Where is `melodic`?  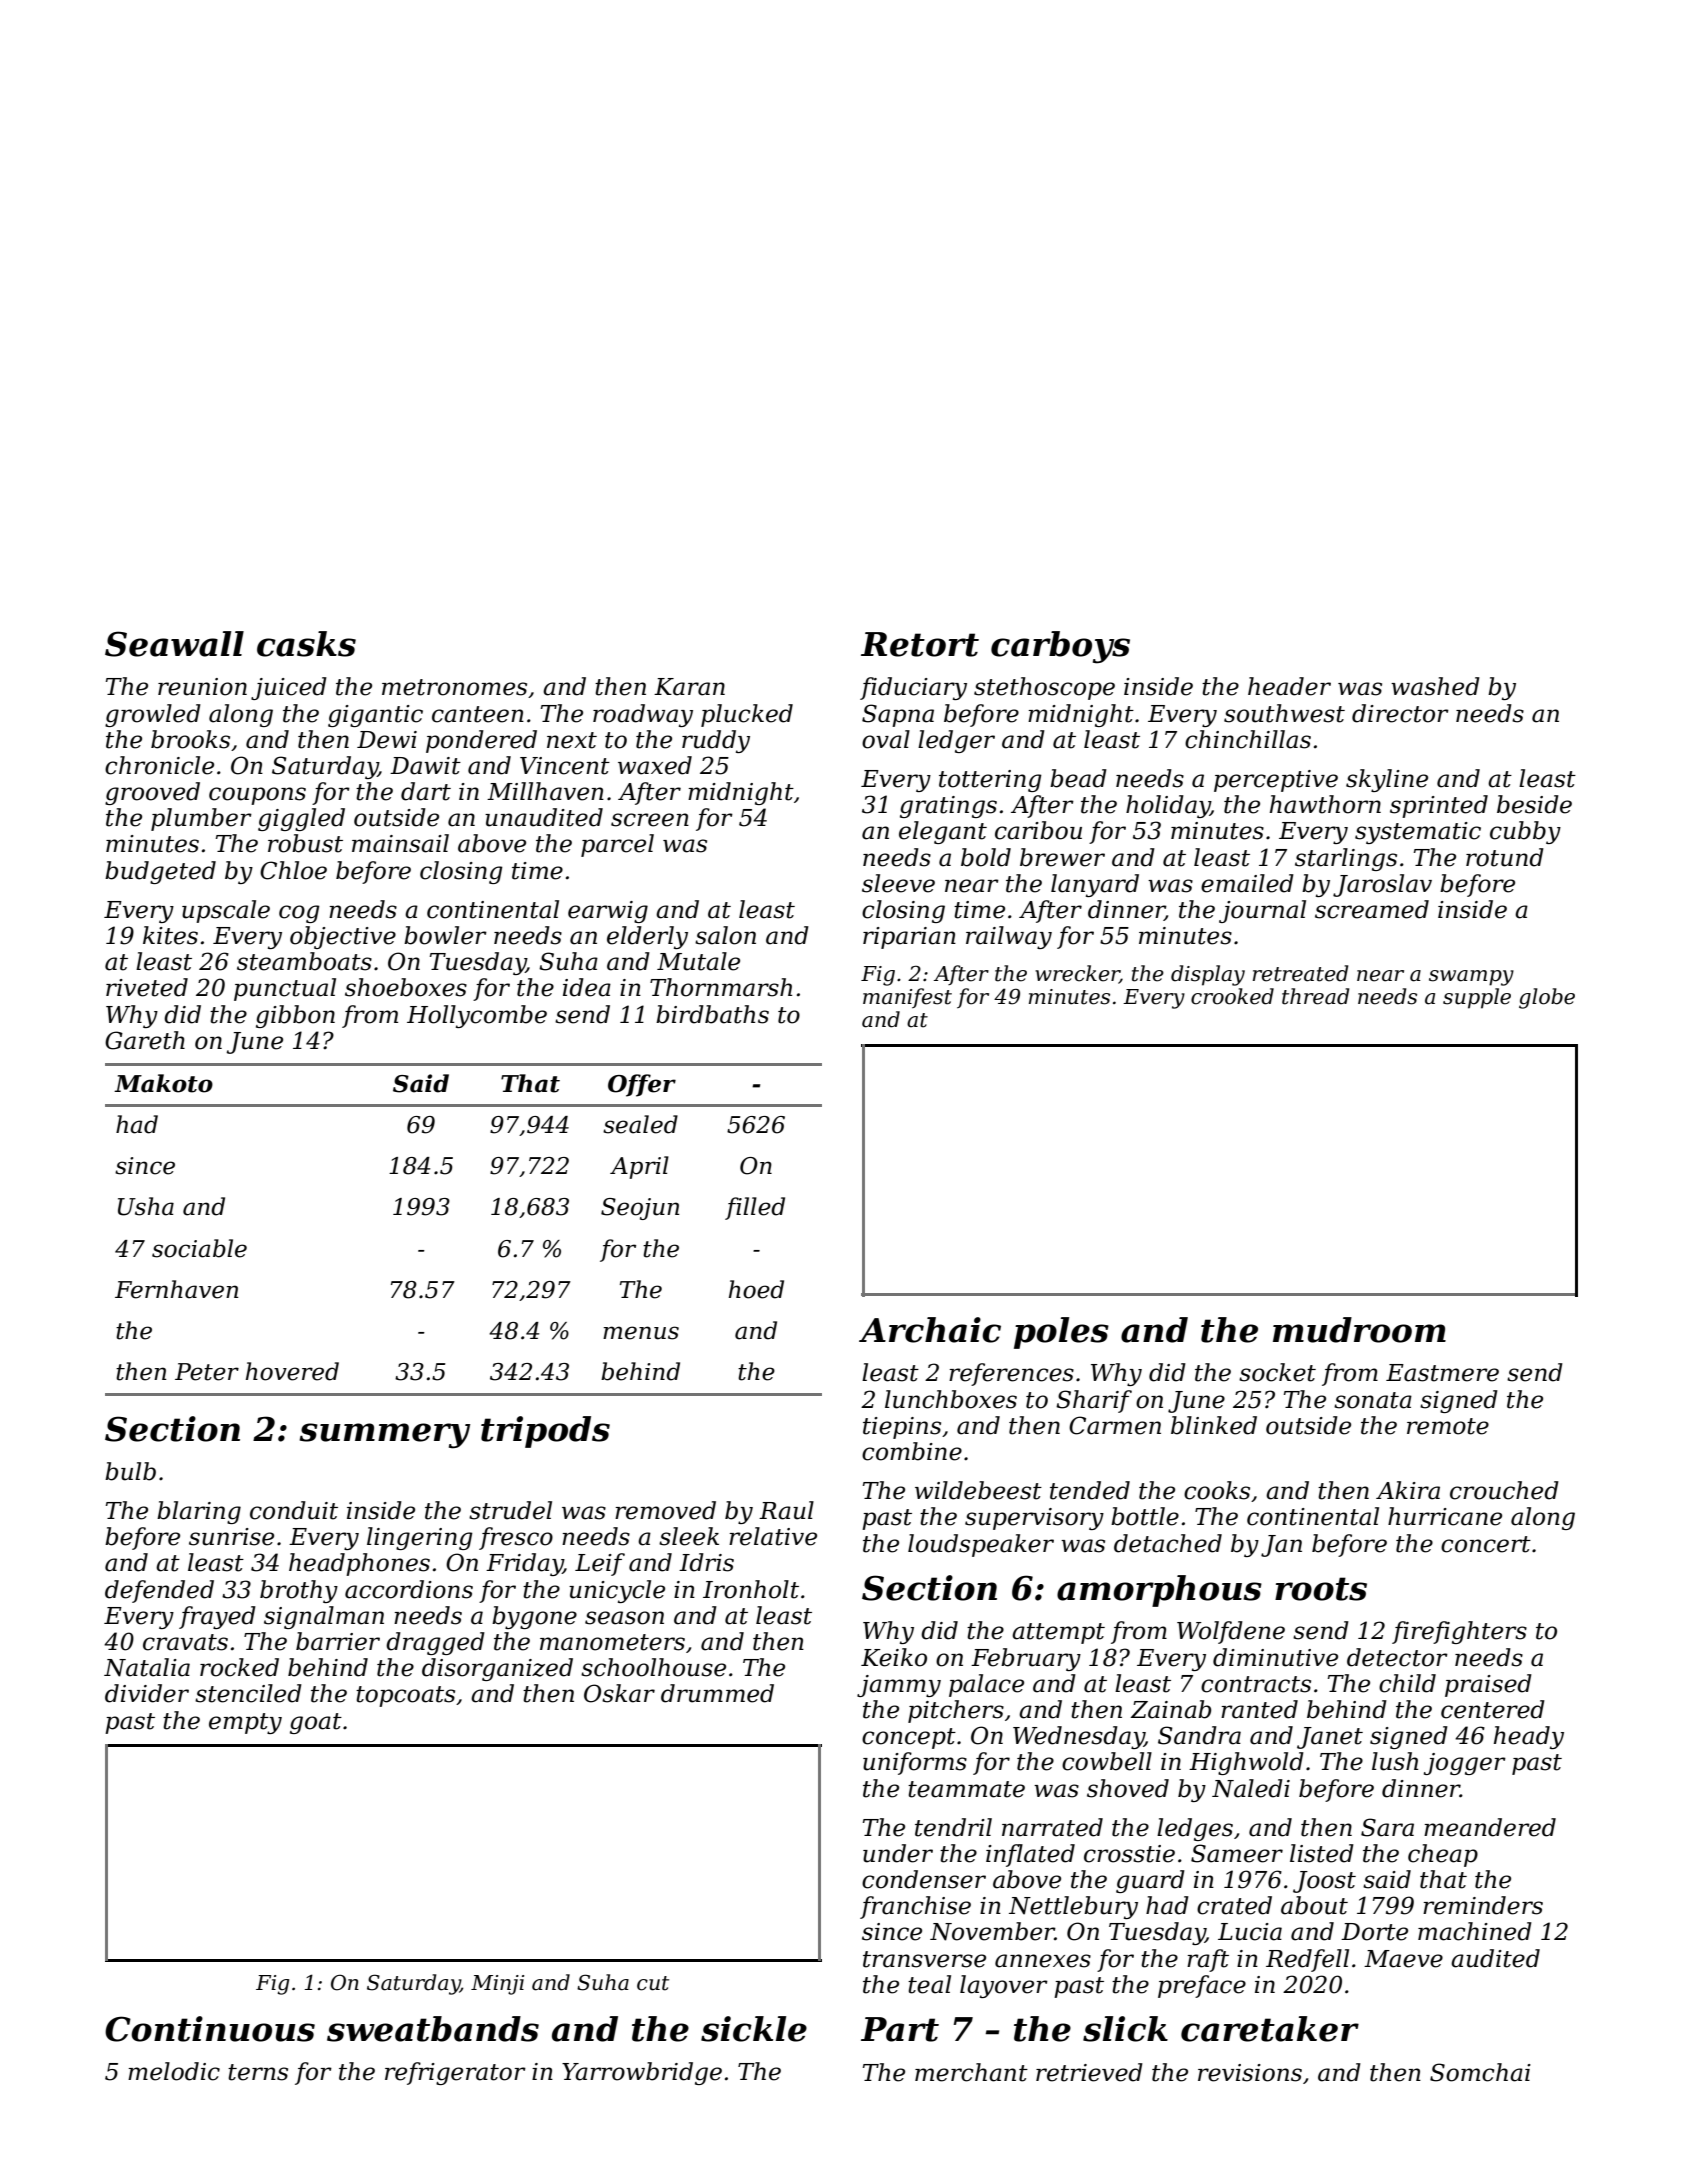
melodic is located at coordinates (174, 2071).
